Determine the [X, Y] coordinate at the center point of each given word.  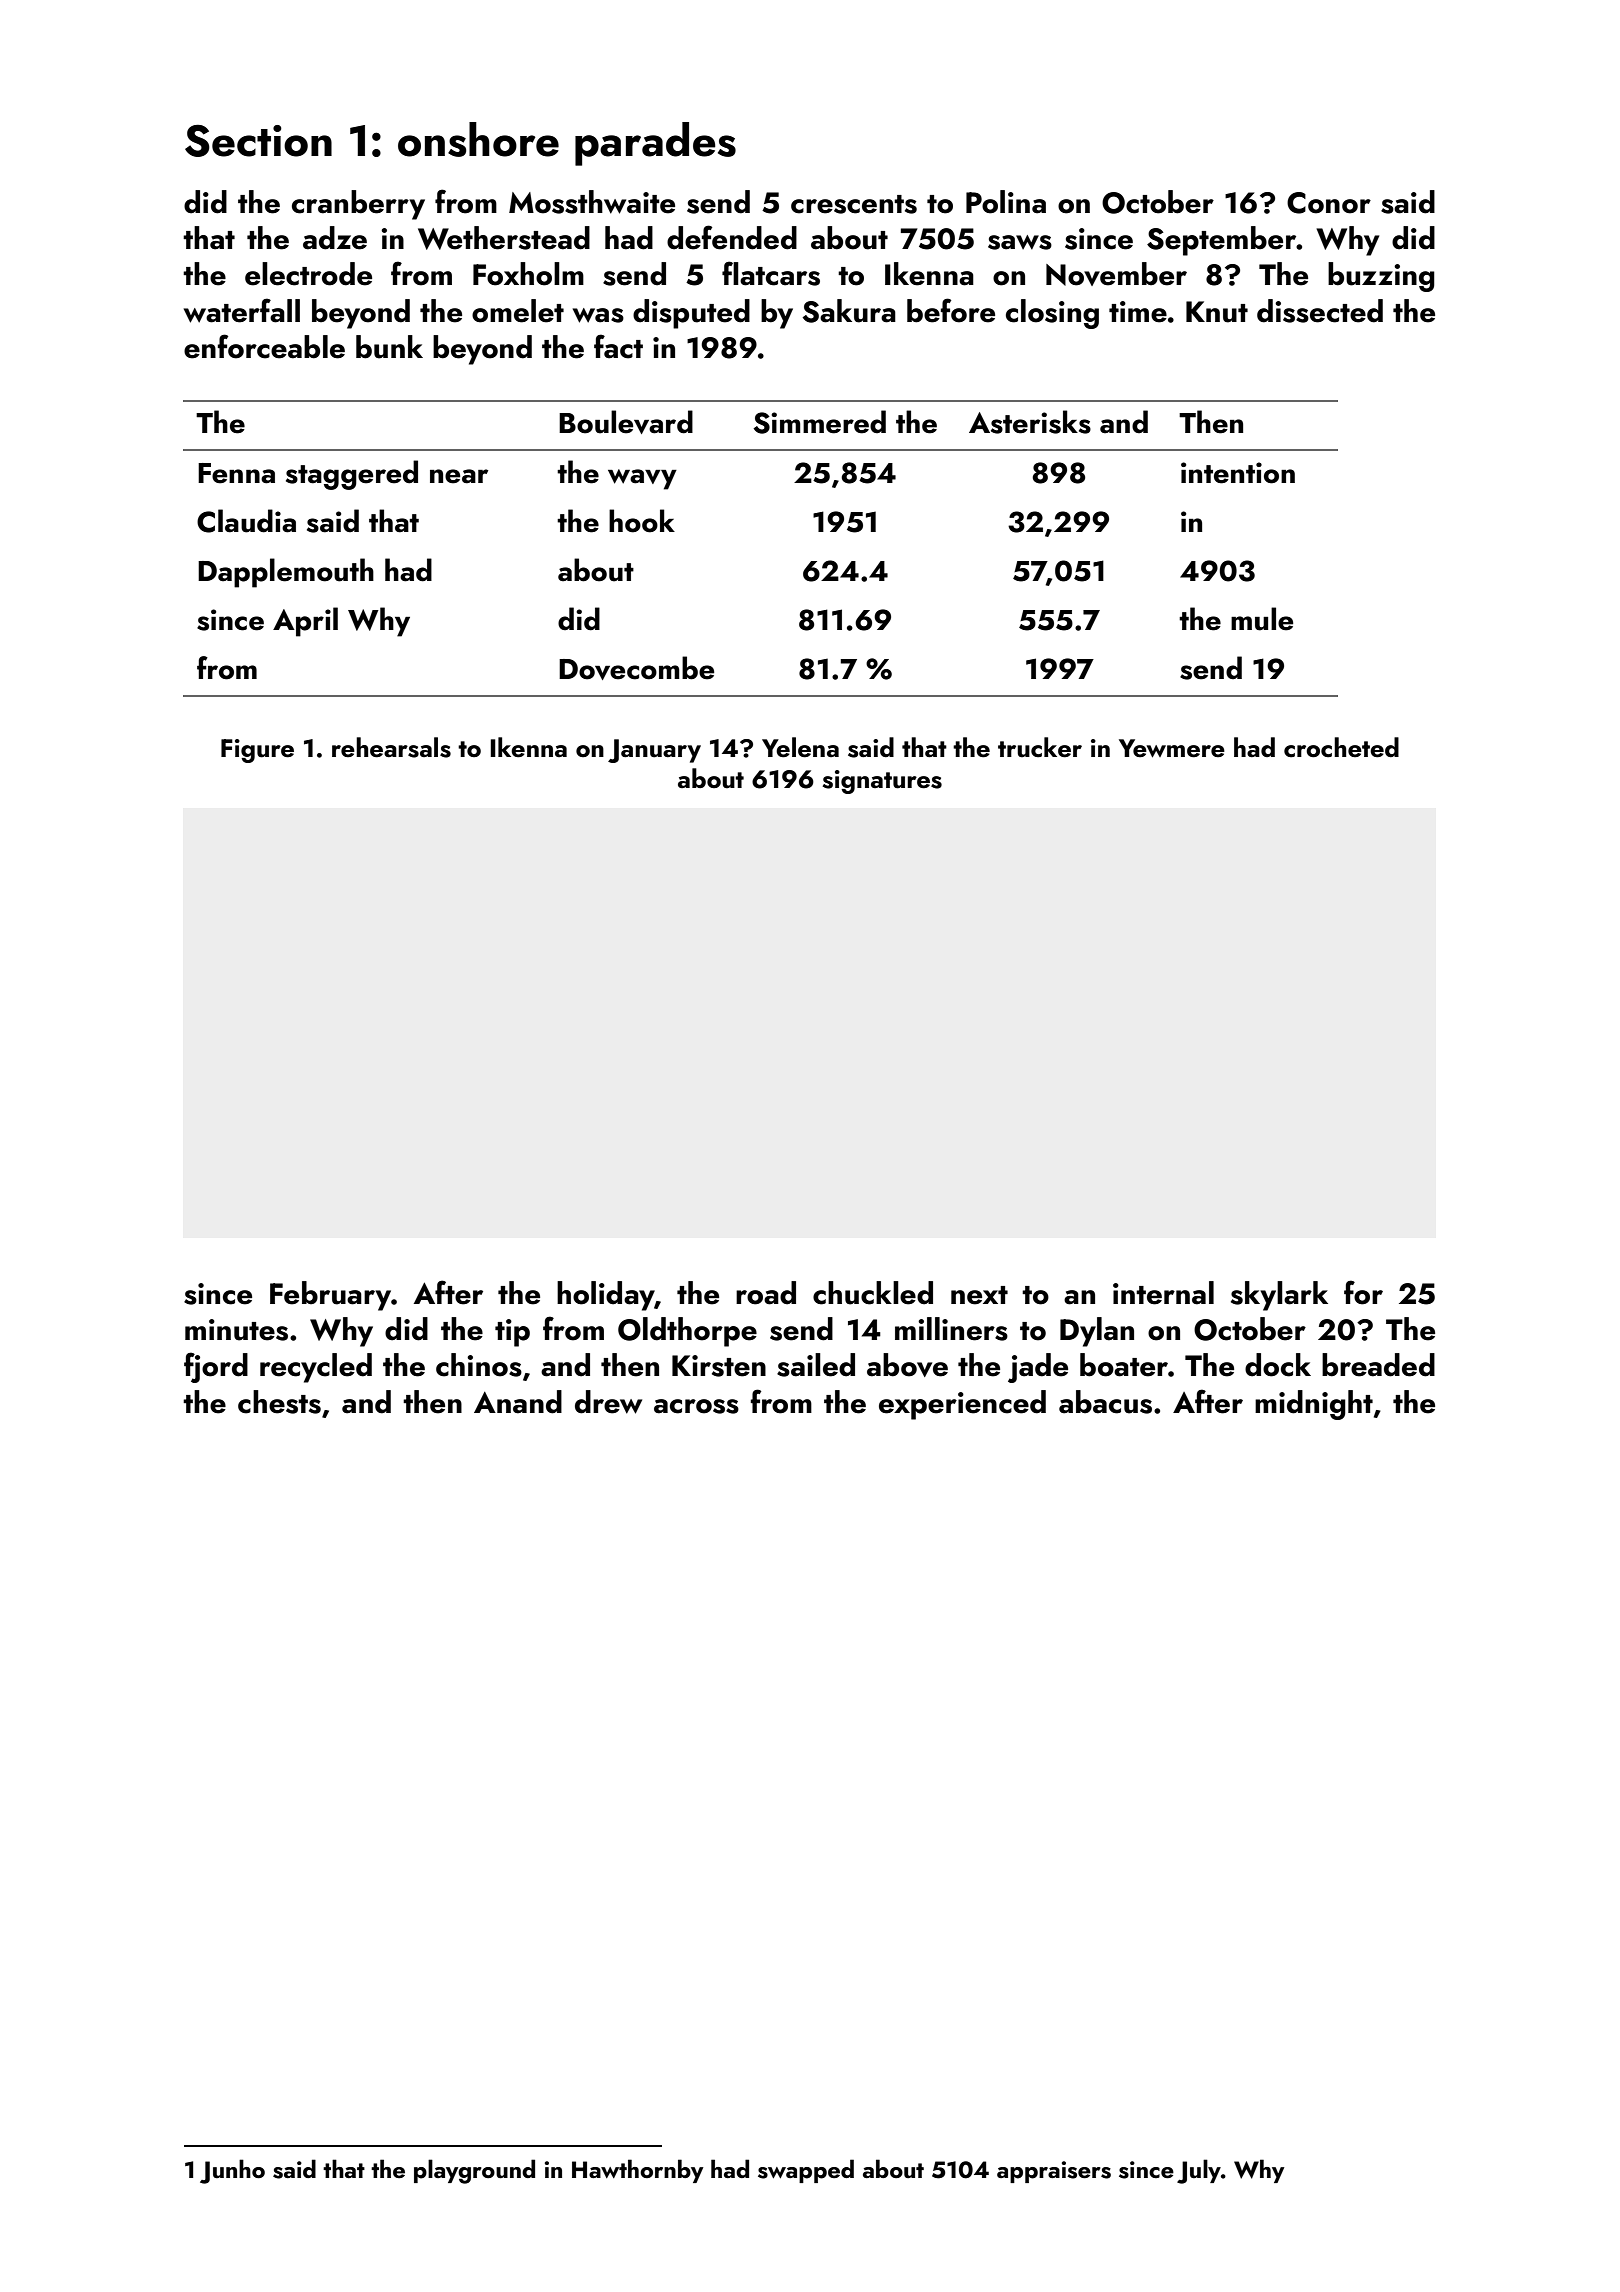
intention [1238, 473]
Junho [232, 2171]
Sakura [849, 311]
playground [474, 2171]
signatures [882, 782]
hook [642, 521]
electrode [308, 274]
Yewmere [1172, 748]
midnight [1314, 1405]
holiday [606, 1296]
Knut [1217, 312]
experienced [962, 1405]
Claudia [246, 521]
